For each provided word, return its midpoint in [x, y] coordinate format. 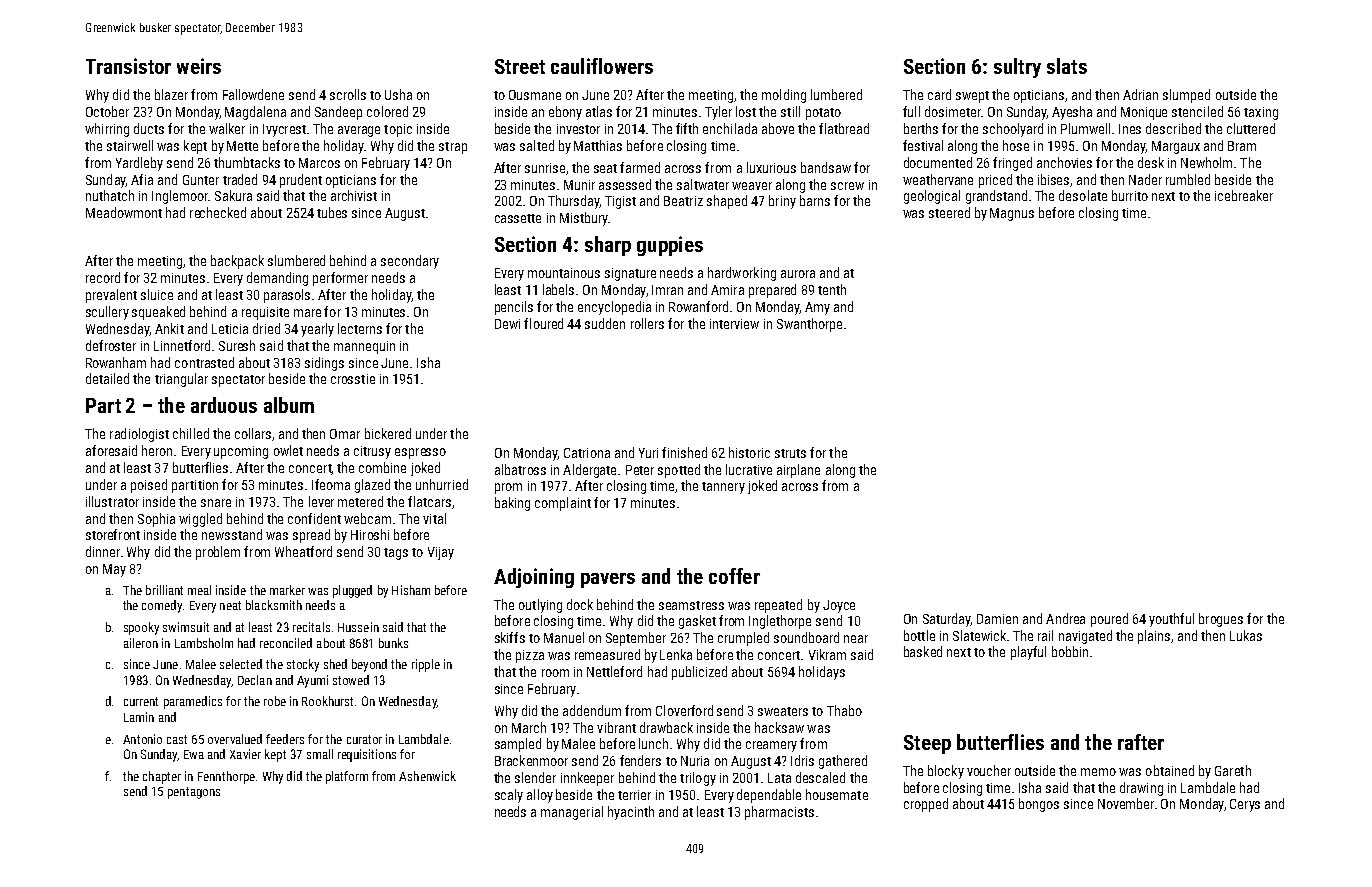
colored [387, 111]
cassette [518, 218]
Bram [1242, 146]
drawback [666, 727]
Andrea [1065, 618]
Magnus [1012, 214]
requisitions [367, 755]
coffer [734, 576]
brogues [1221, 620]
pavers [608, 580]
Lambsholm [204, 643]
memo [1098, 772]
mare [307, 313]
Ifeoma [331, 484]
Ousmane [535, 95]
